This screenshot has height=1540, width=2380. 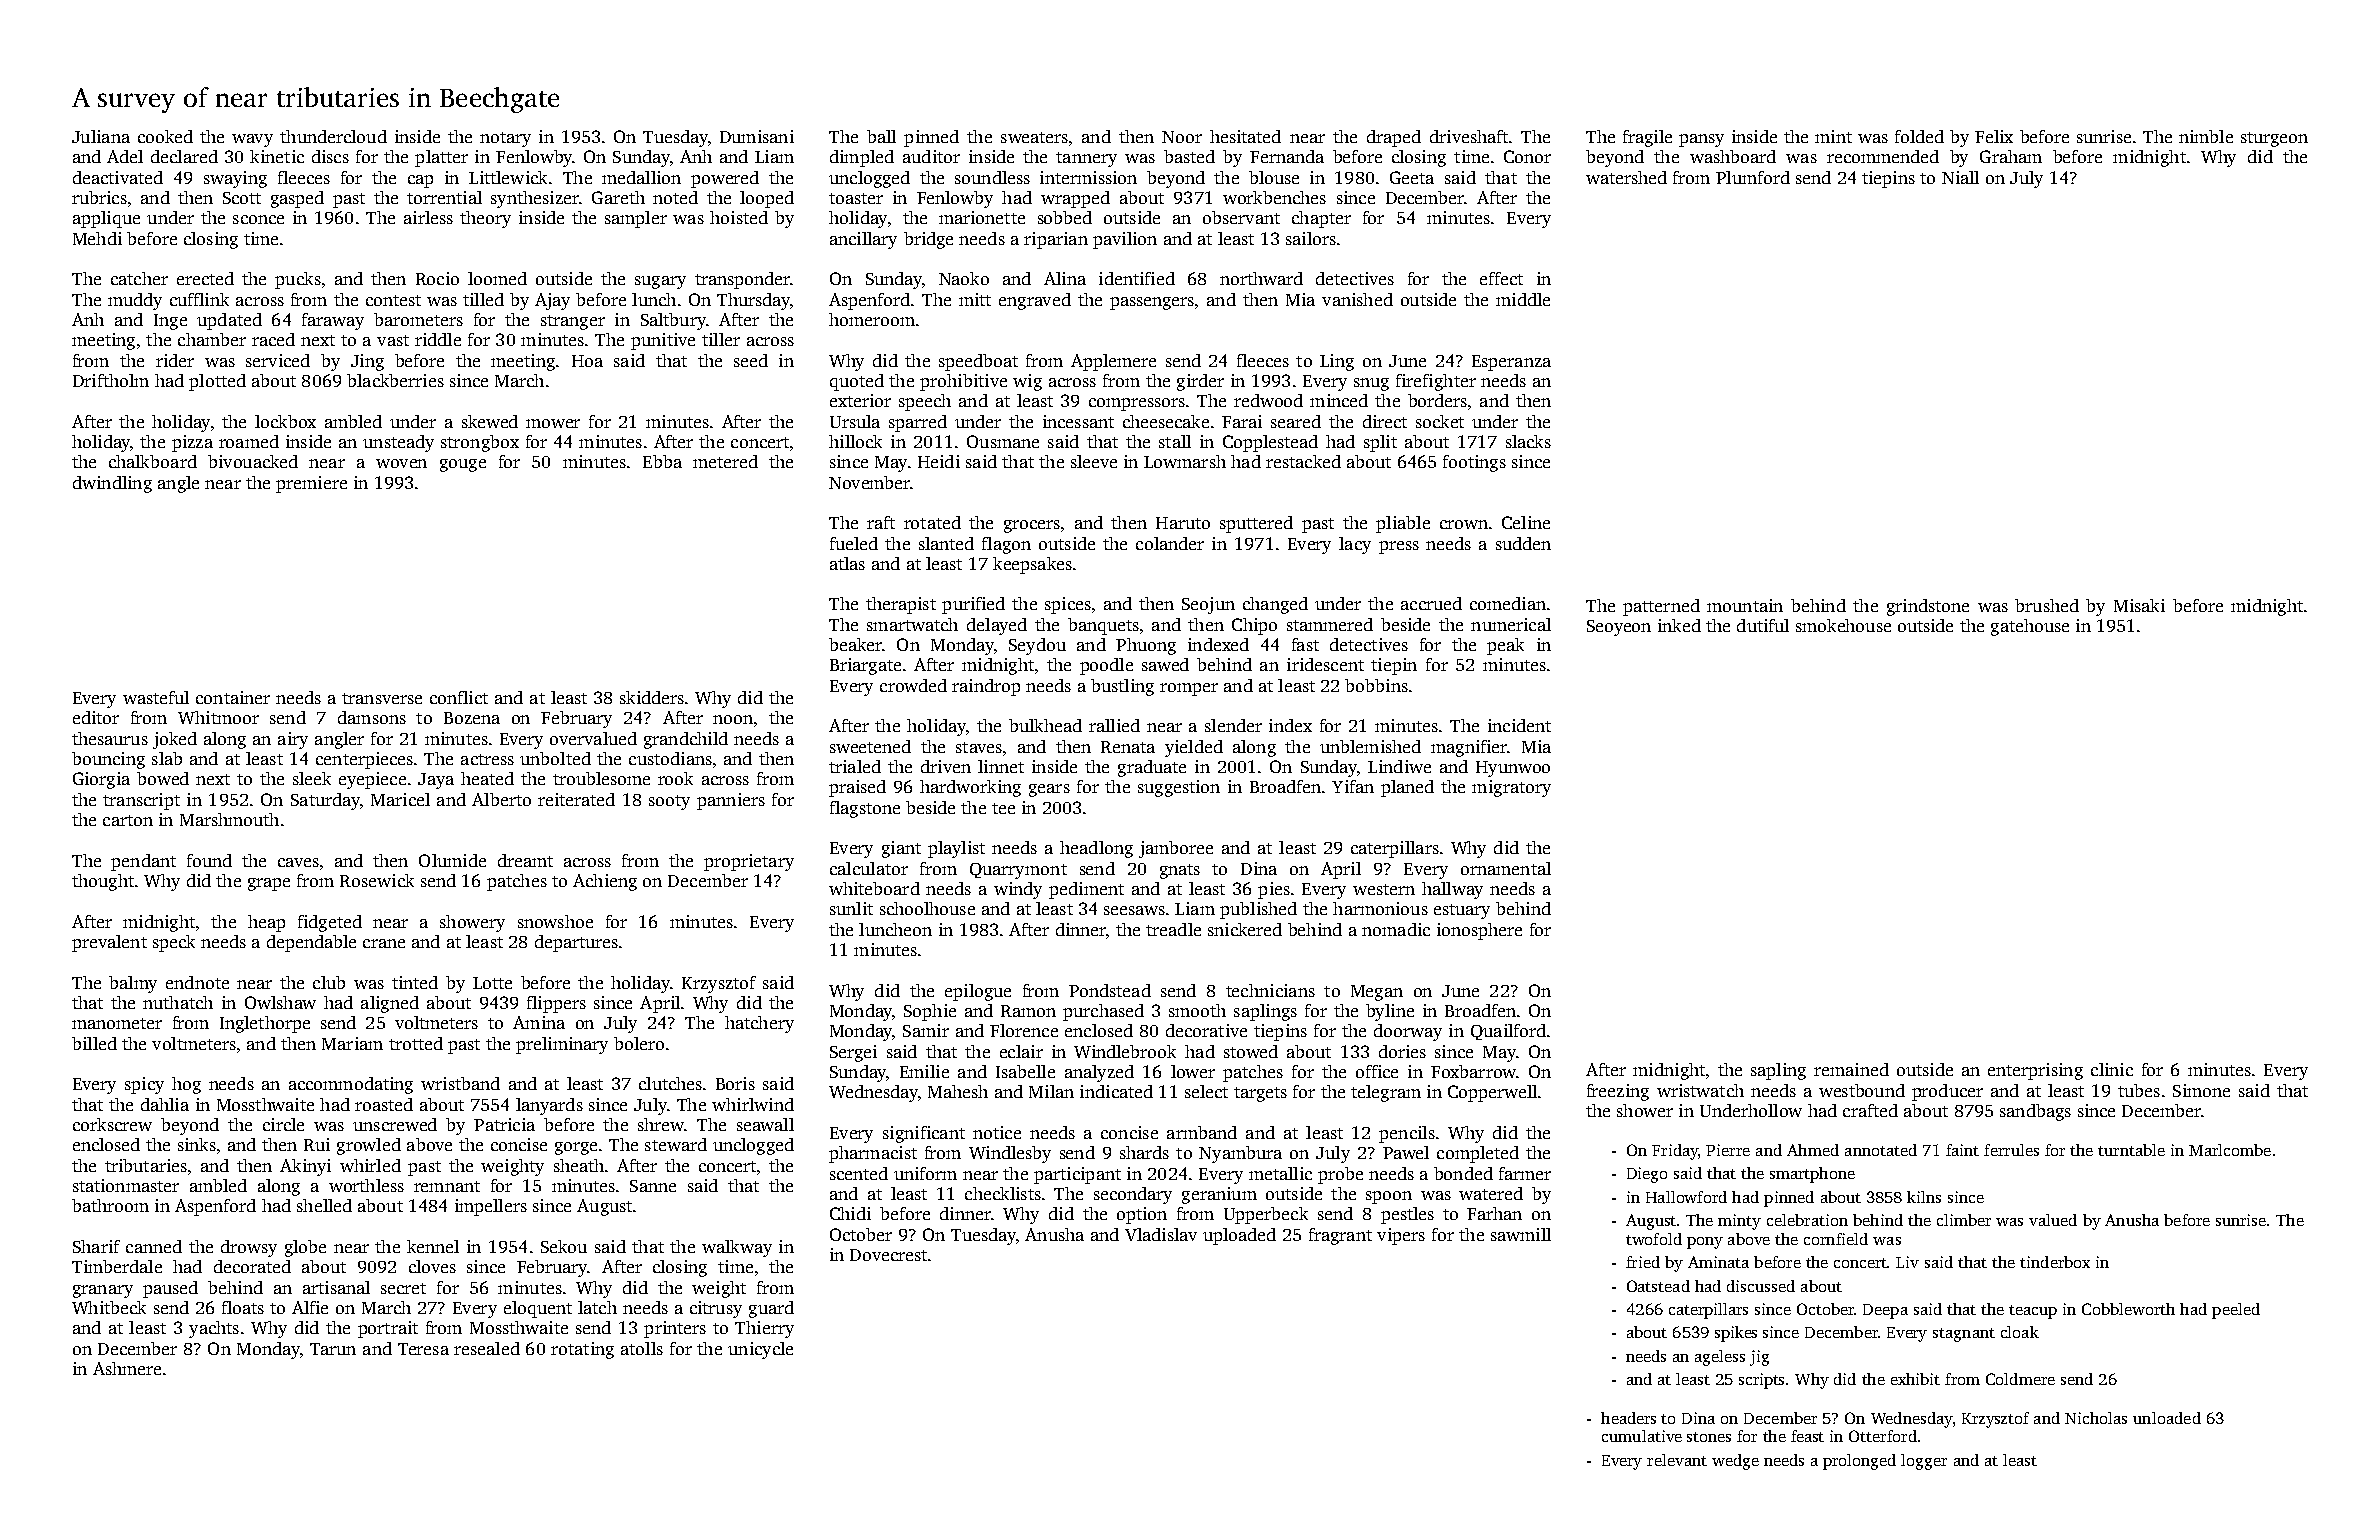 What do you see at coordinates (2201, 1090) in the screenshot?
I see `Simone` at bounding box center [2201, 1090].
